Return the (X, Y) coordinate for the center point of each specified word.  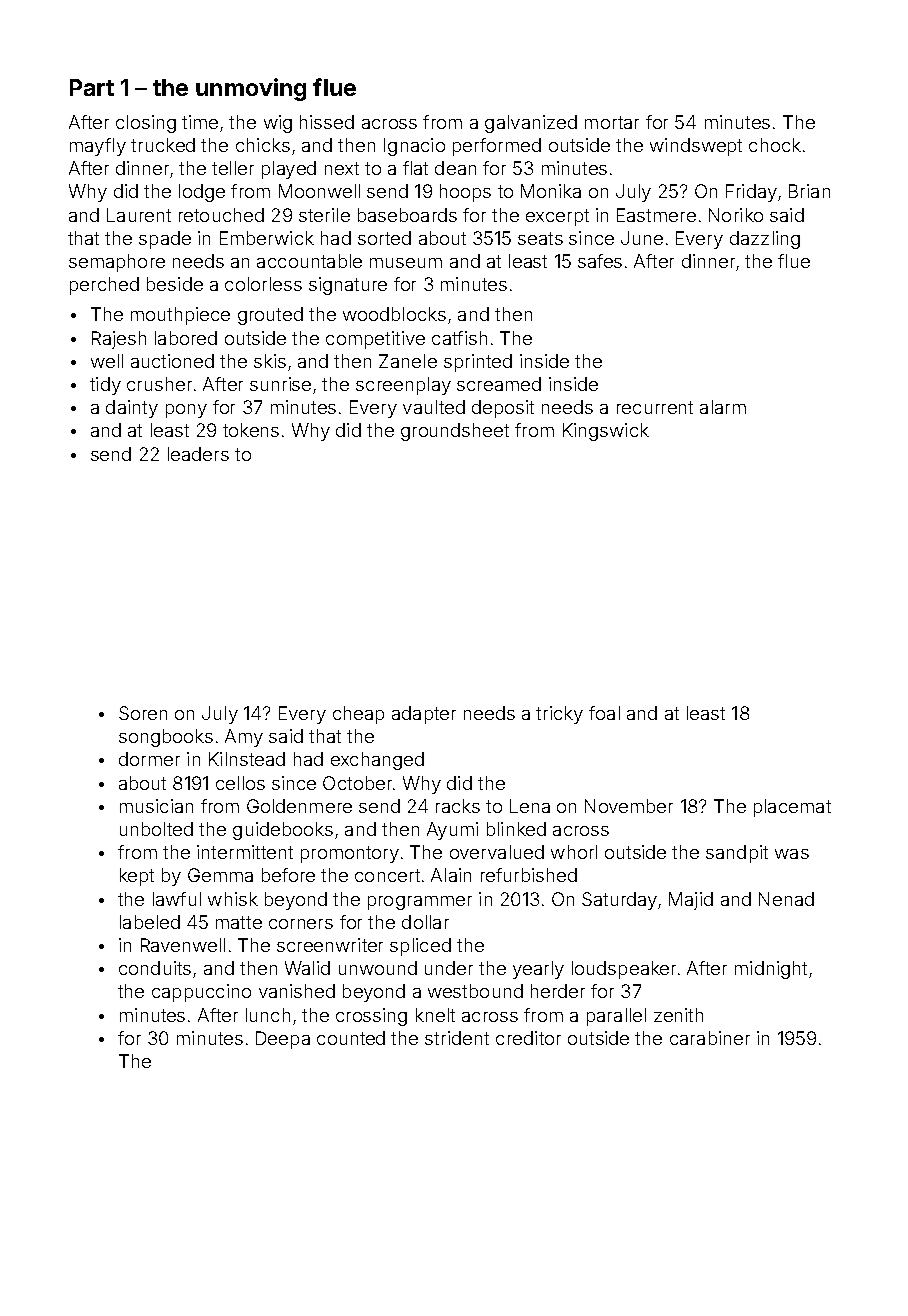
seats (540, 238)
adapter (424, 715)
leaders (198, 454)
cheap (358, 715)
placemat (792, 808)
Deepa (283, 1040)
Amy (244, 738)
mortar (612, 122)
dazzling (765, 240)
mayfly (98, 147)
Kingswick (606, 432)
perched (104, 286)
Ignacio (414, 147)
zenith (678, 1015)
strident (457, 1038)
